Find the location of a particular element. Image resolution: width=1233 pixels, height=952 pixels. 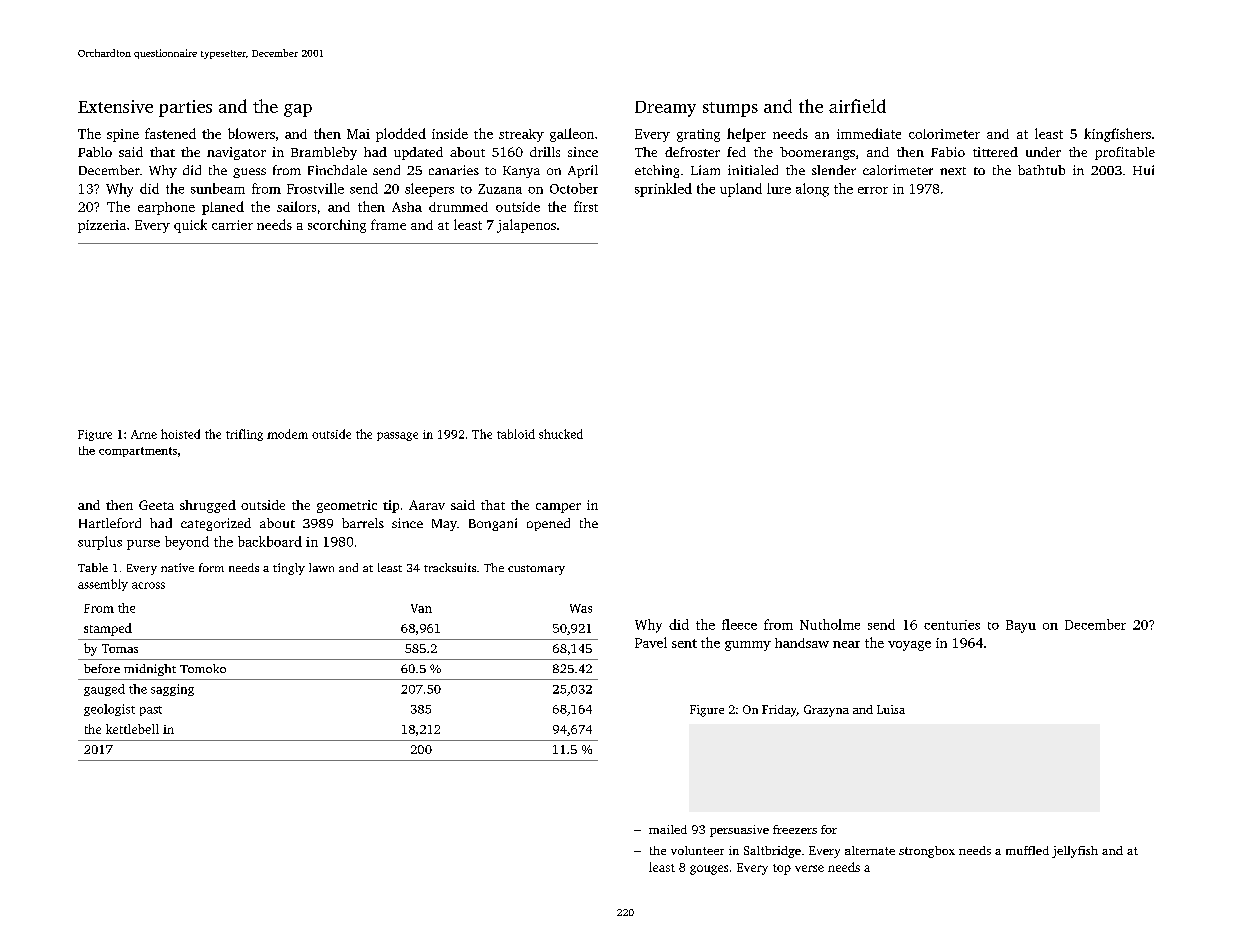

error is located at coordinates (873, 190).
